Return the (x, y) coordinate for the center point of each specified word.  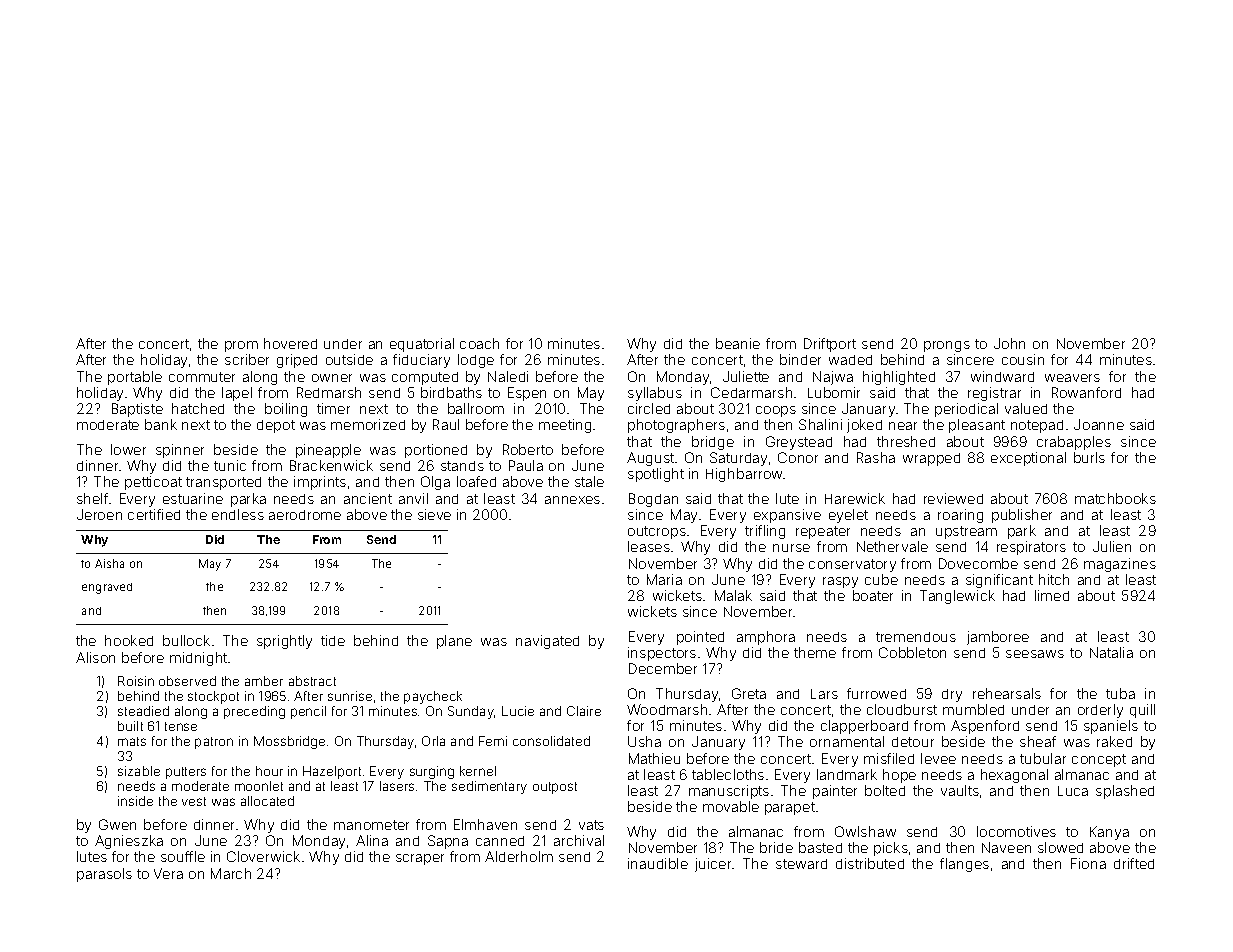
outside (349, 359)
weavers (1072, 378)
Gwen (117, 824)
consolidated (551, 741)
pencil (308, 712)
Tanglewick (957, 597)
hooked (129, 640)
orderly (1100, 711)
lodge (476, 361)
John (1009, 343)
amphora (766, 638)
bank (161, 424)
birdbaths (451, 392)
